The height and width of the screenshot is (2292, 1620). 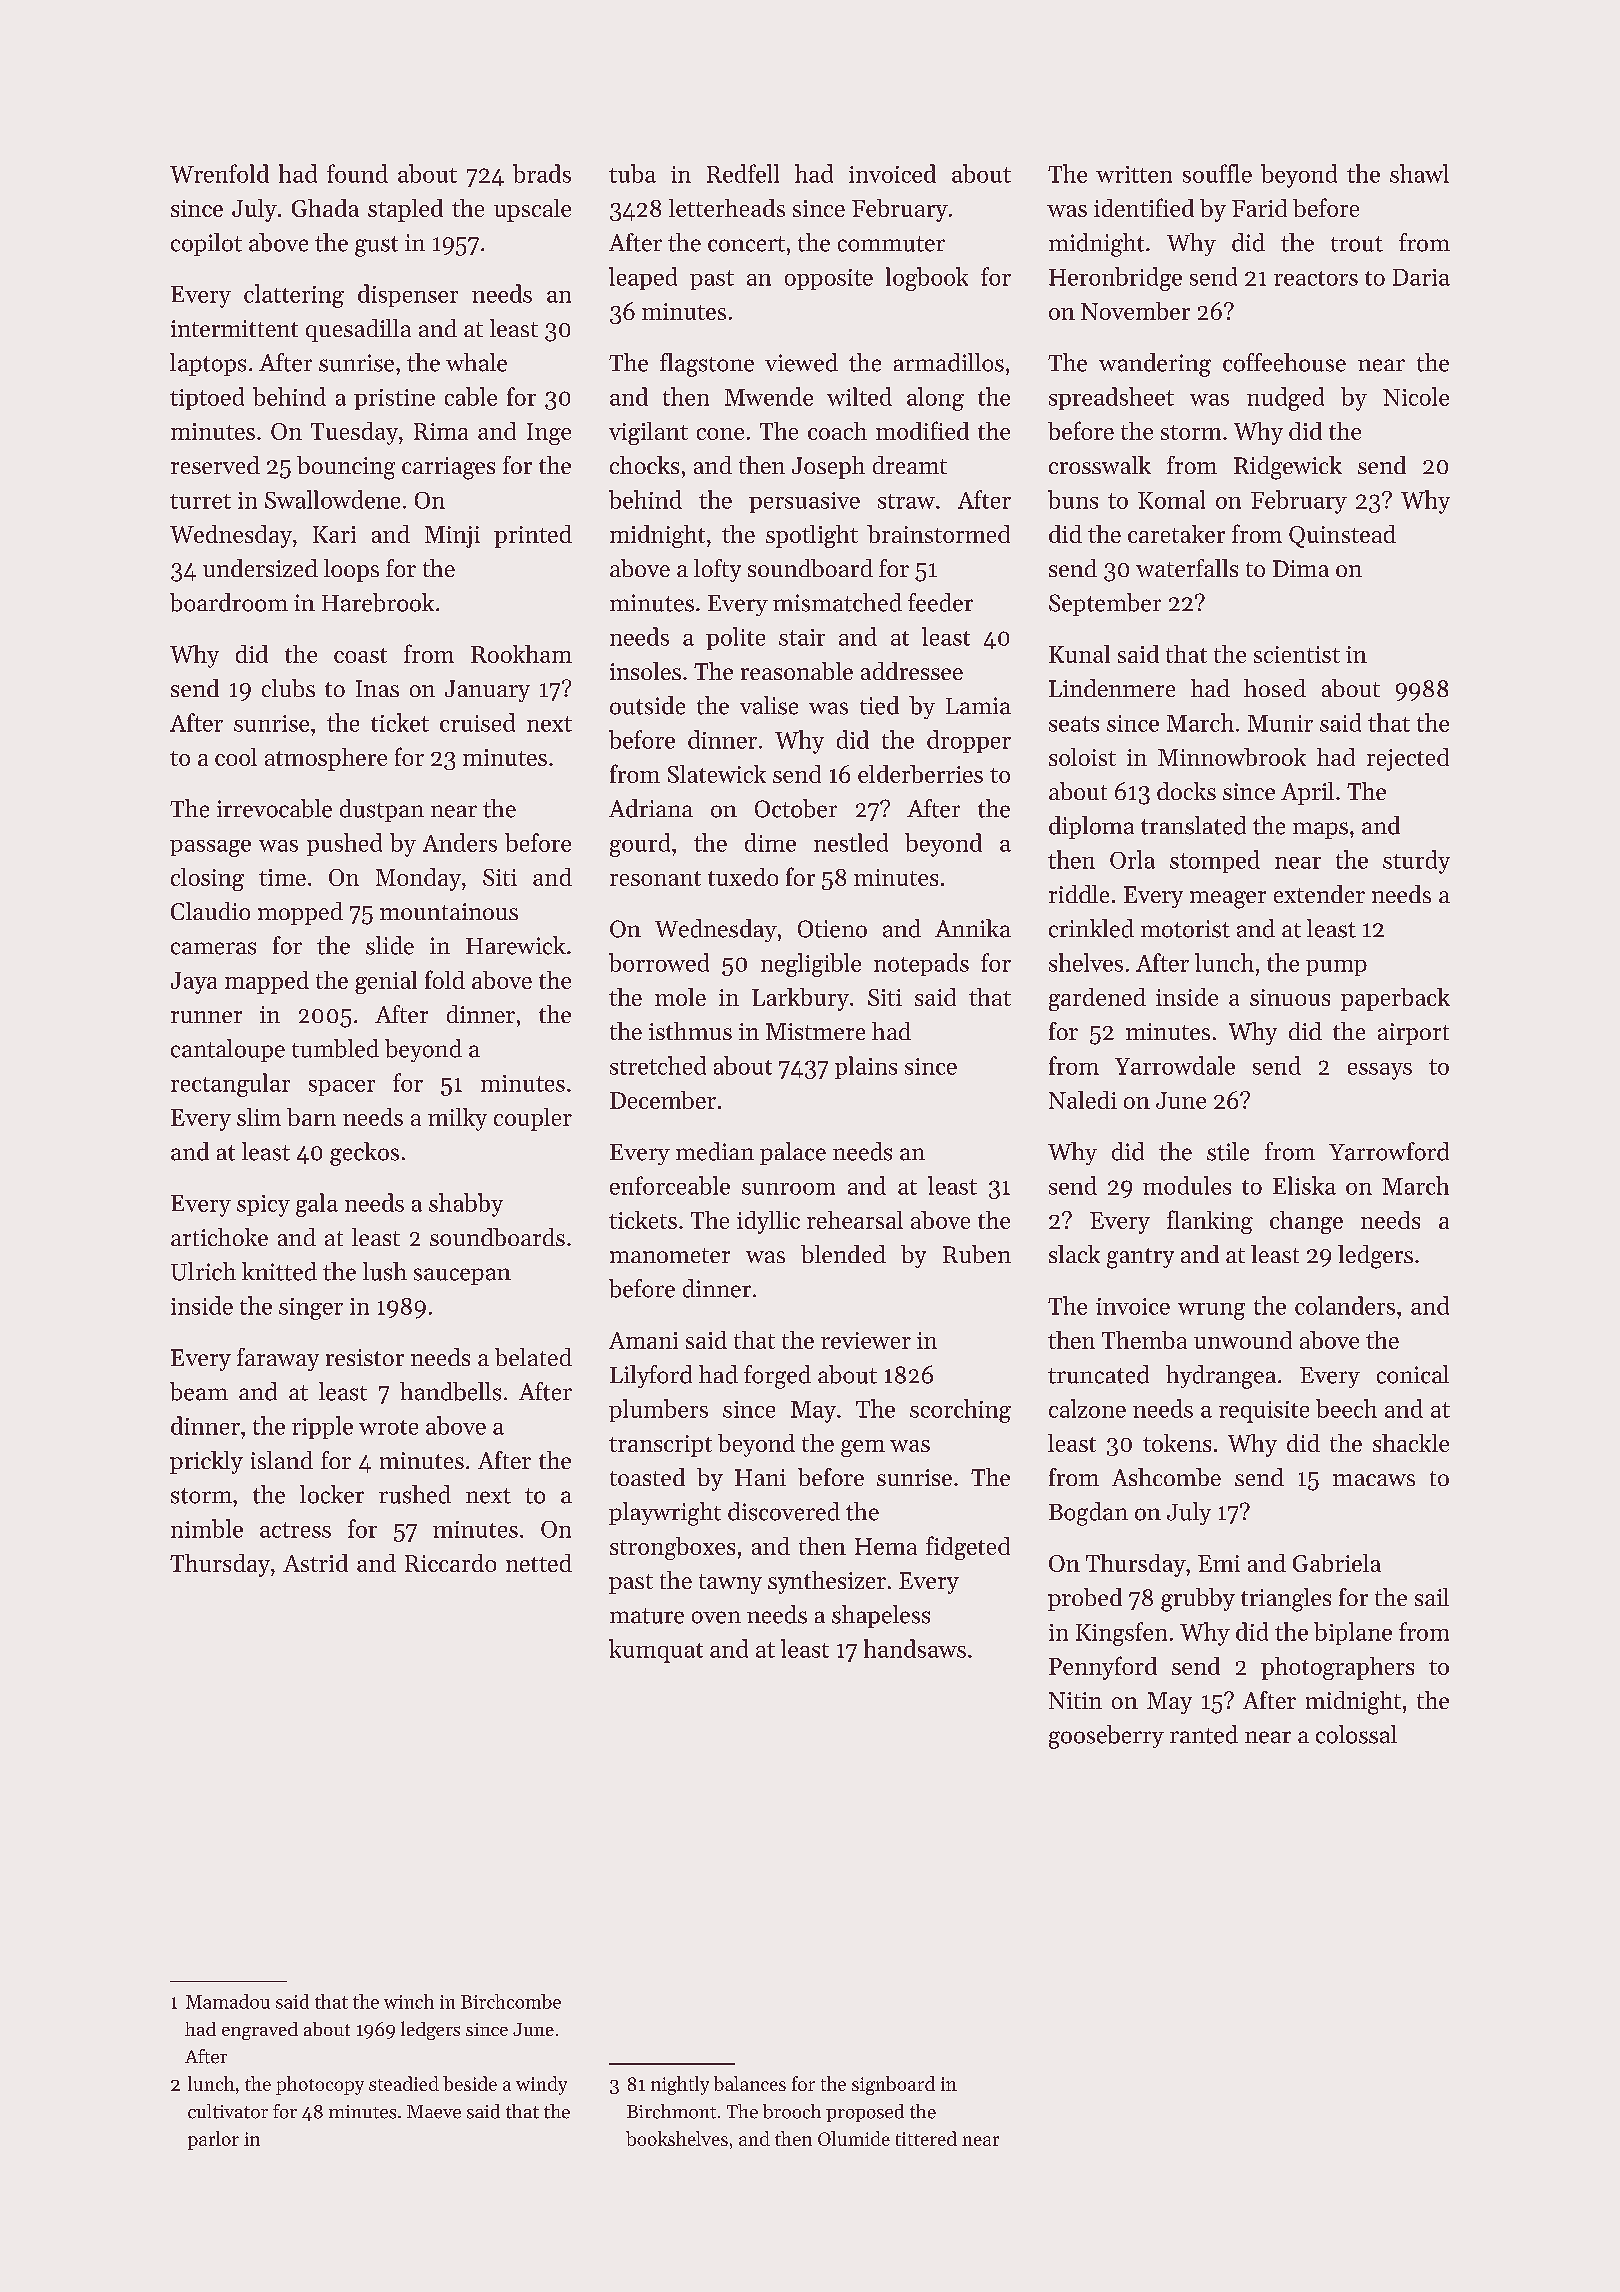 What do you see at coordinates (893, 2085) in the screenshot?
I see `signboard` at bounding box center [893, 2085].
